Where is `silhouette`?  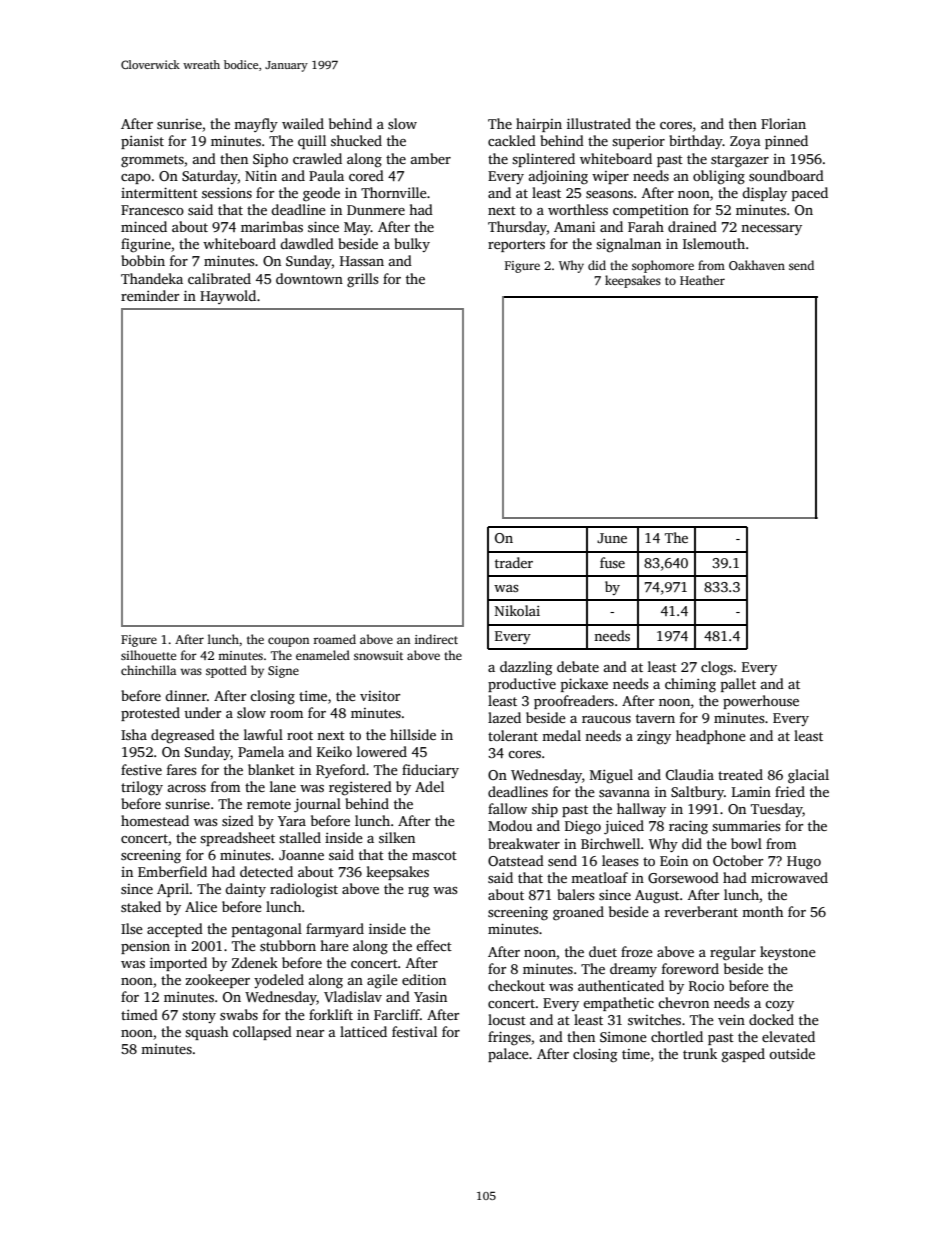 silhouette is located at coordinates (148, 655).
